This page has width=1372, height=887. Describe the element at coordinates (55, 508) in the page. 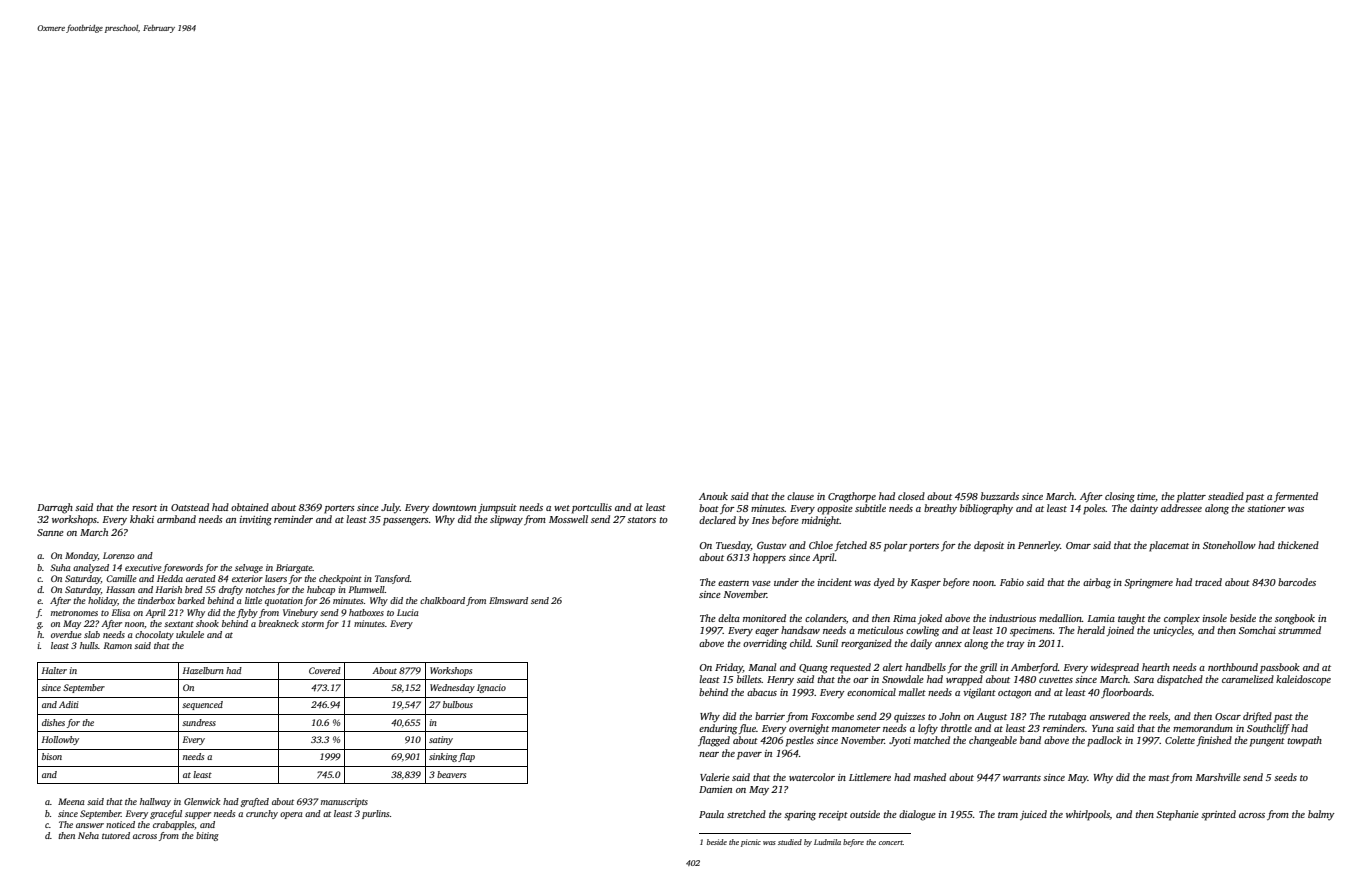

I see `Darragh` at that location.
